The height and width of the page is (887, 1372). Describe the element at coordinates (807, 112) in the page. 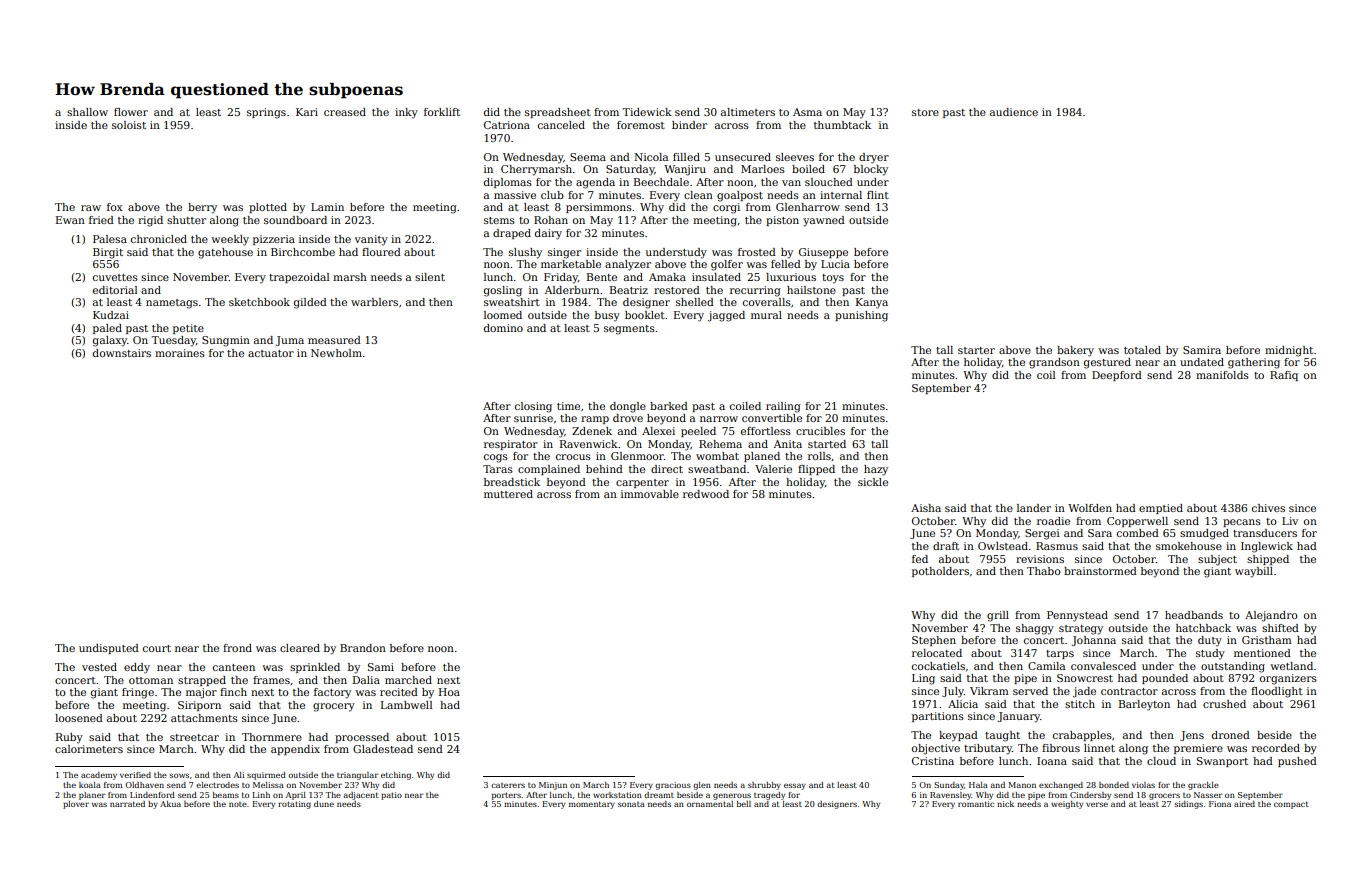

I see `Asma` at that location.
